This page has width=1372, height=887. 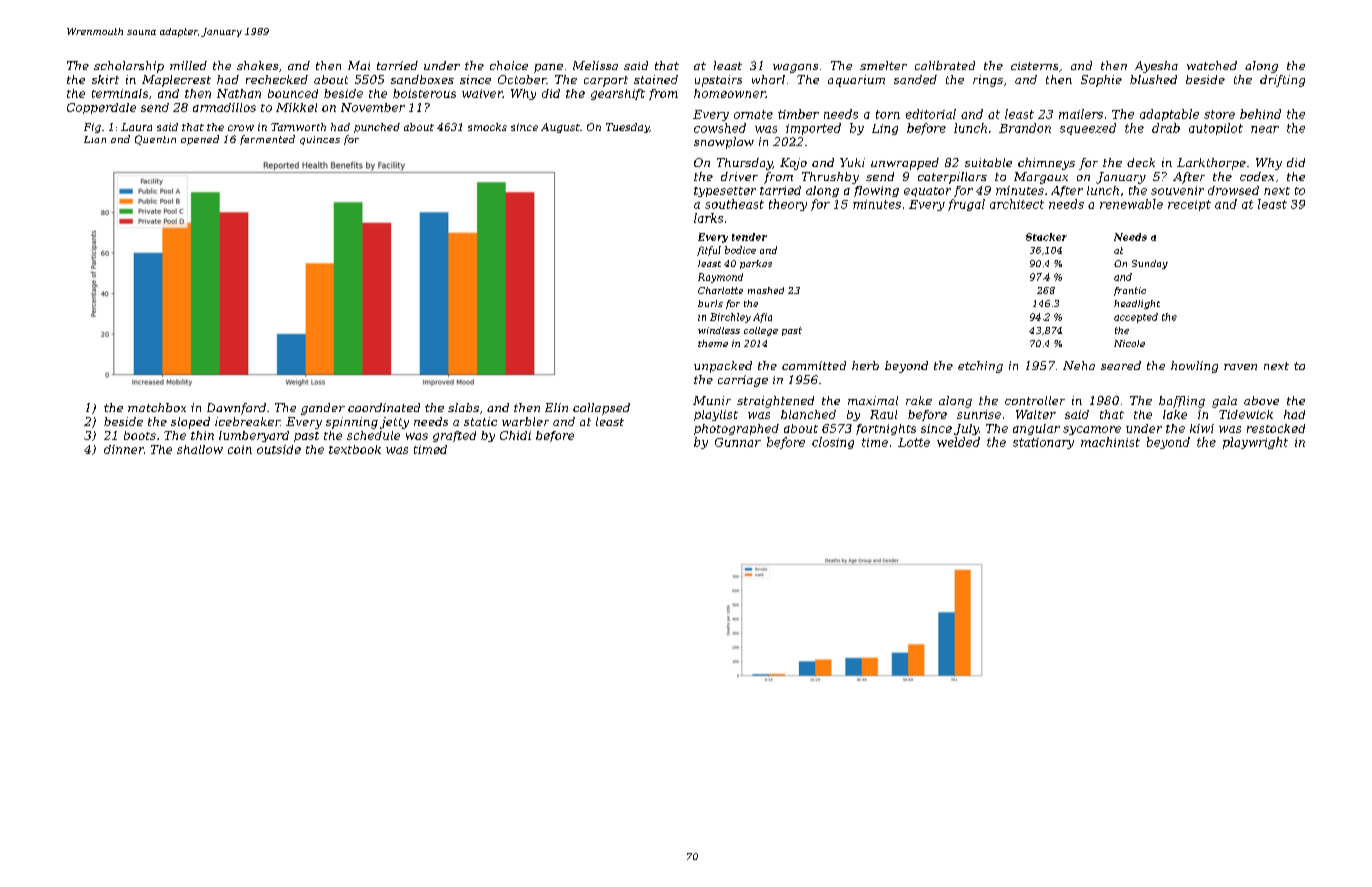 What do you see at coordinates (927, 192) in the page?
I see `equator` at bounding box center [927, 192].
